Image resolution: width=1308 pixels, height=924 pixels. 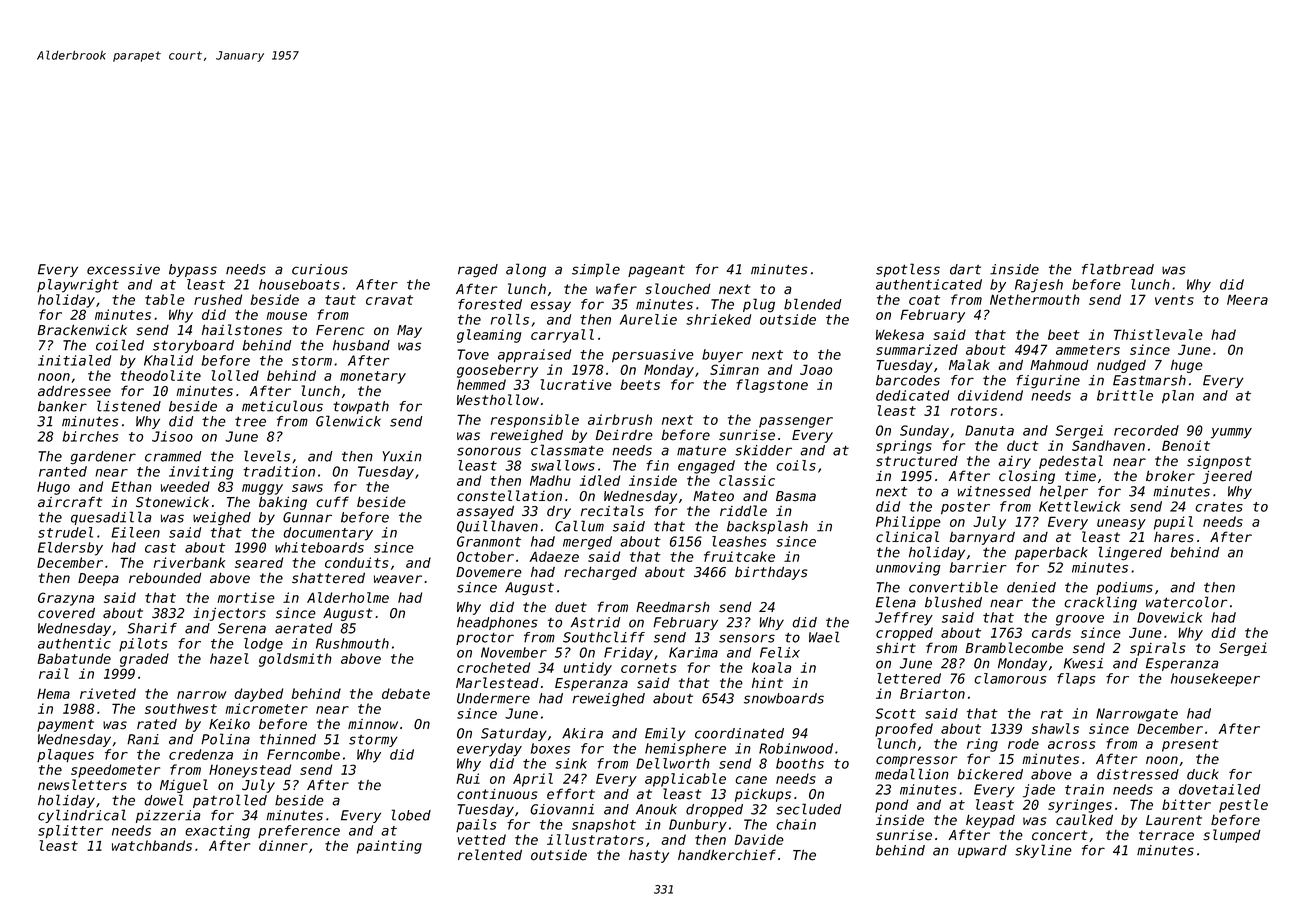 I want to click on plaques, so click(x=65, y=756).
